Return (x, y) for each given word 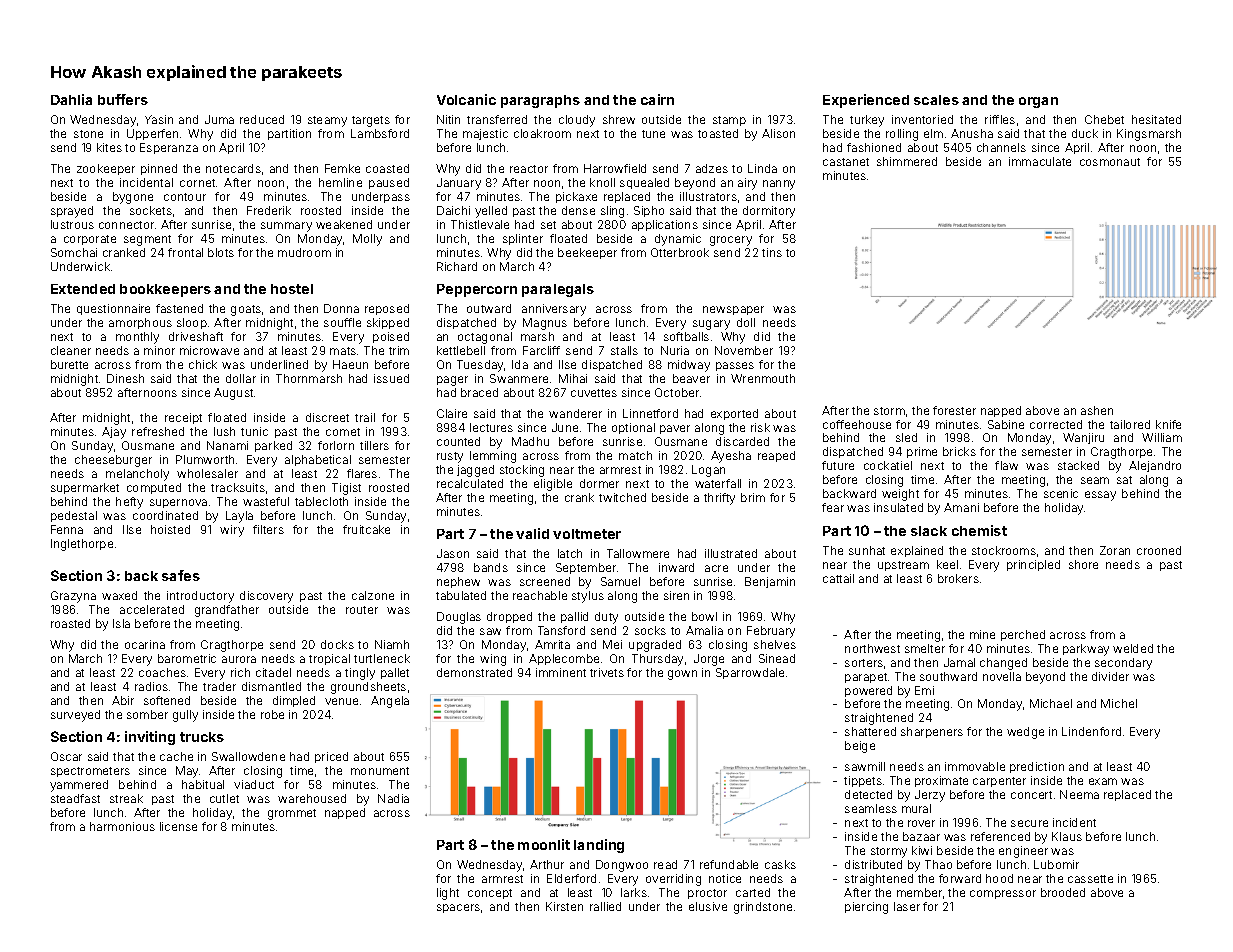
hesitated (1156, 119)
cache (176, 756)
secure (1029, 823)
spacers (458, 908)
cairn (657, 99)
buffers (123, 99)
